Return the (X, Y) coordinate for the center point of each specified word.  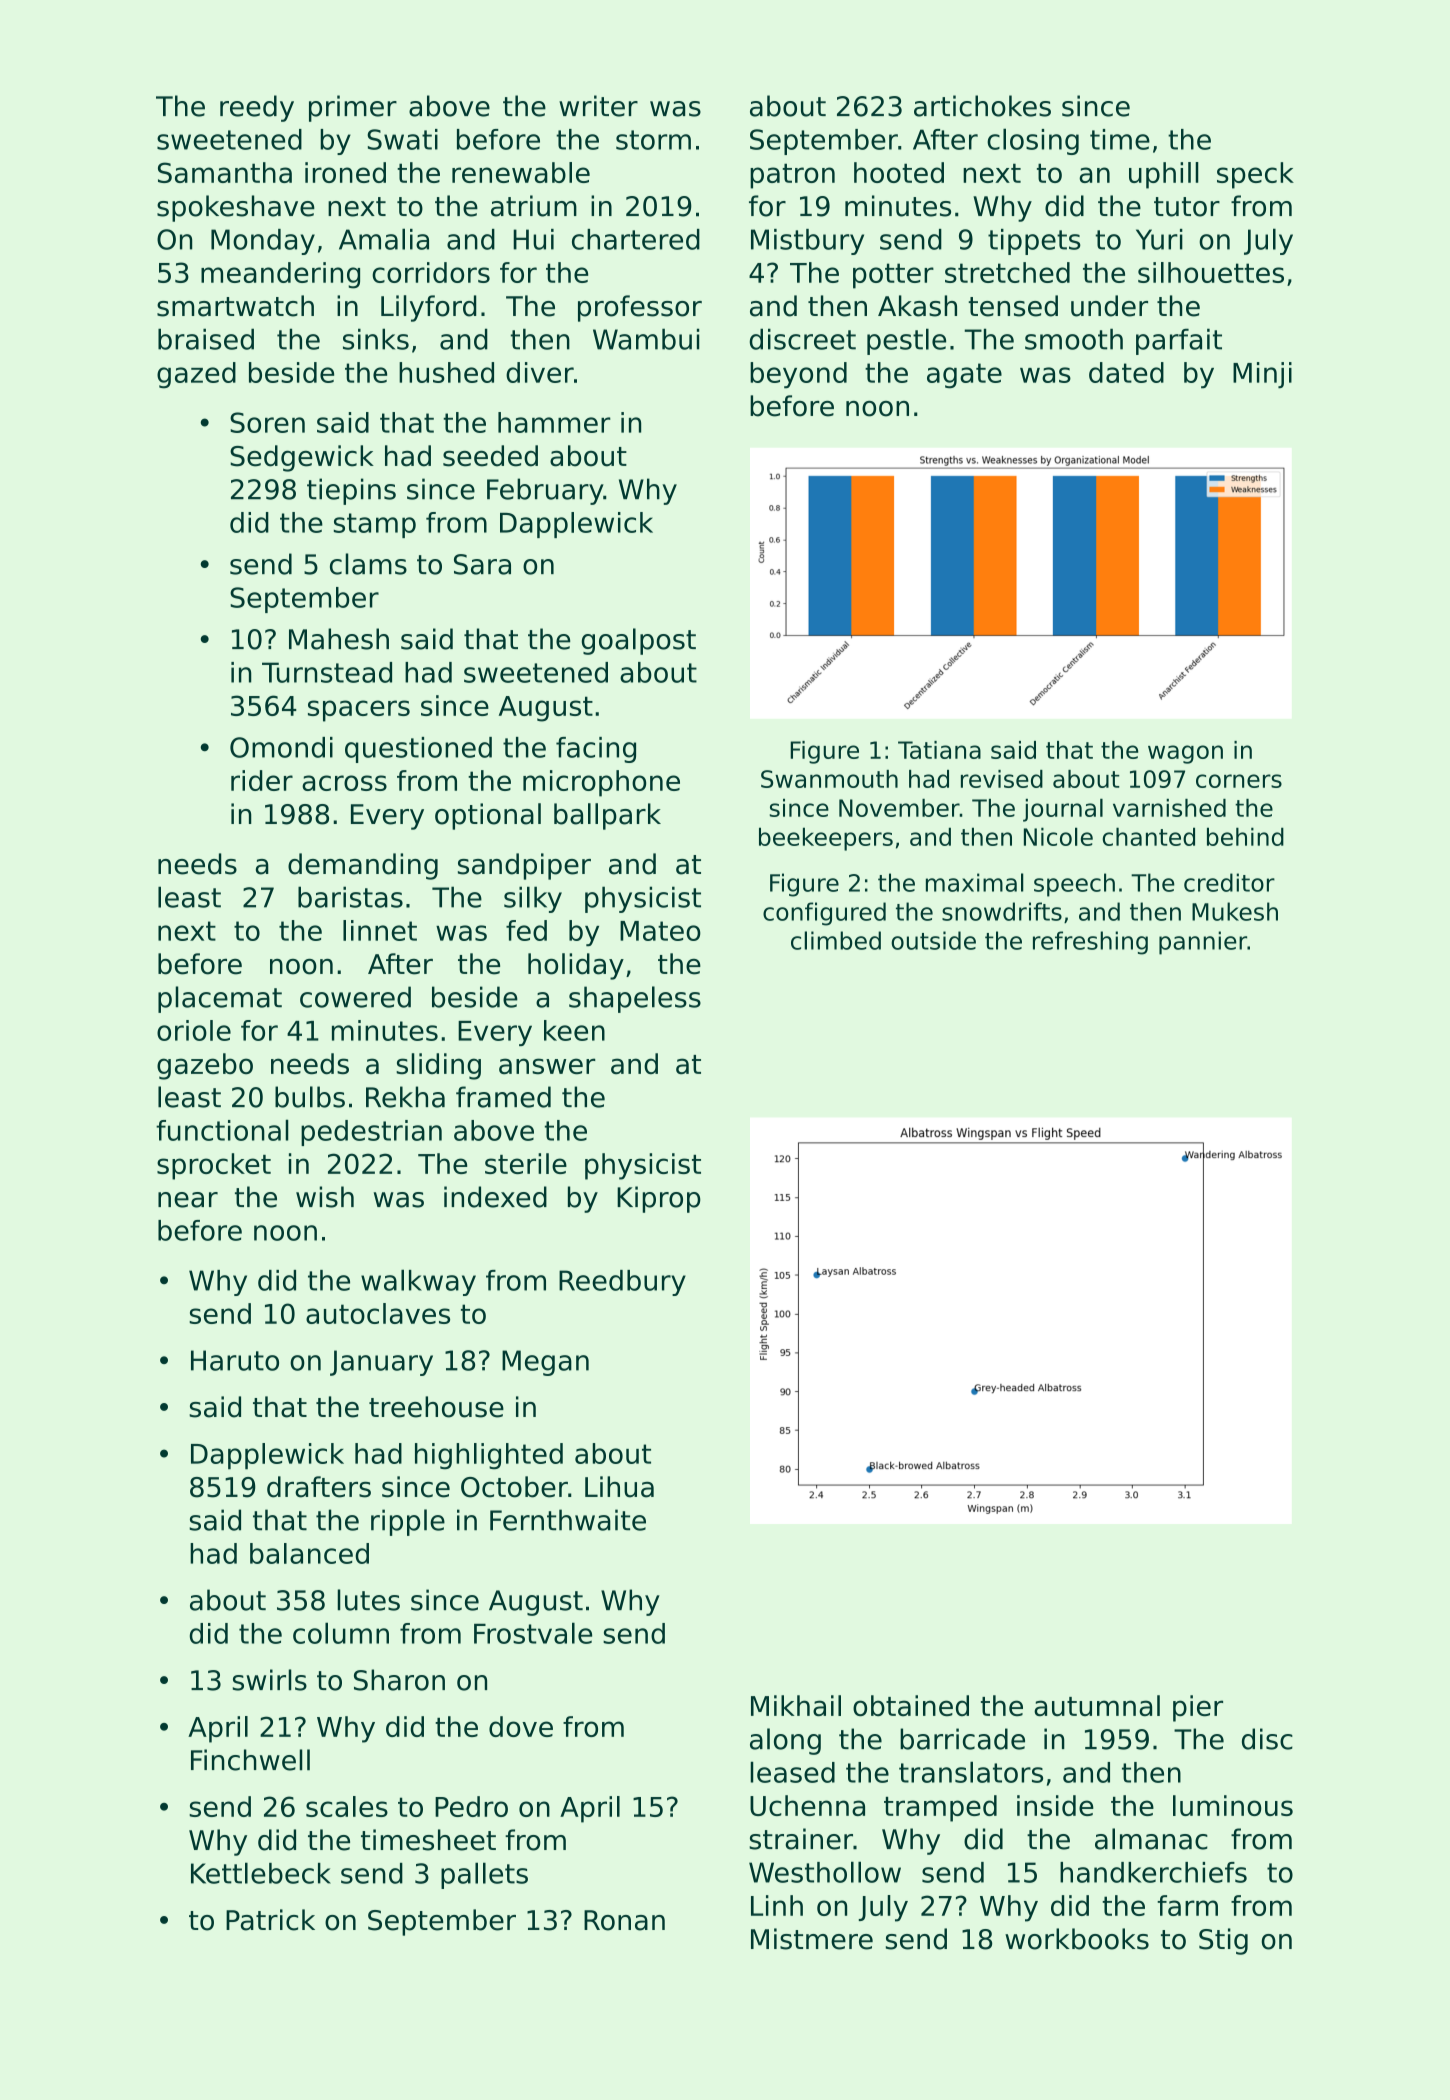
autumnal (1097, 1705)
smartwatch (235, 306)
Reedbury (622, 1283)
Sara (482, 564)
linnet (380, 930)
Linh (777, 1905)
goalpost (639, 641)
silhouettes (1211, 272)
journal (1063, 810)
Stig (1223, 1941)
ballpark (607, 816)
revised (1002, 779)
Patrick (270, 1920)
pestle (906, 341)
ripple (408, 1522)
